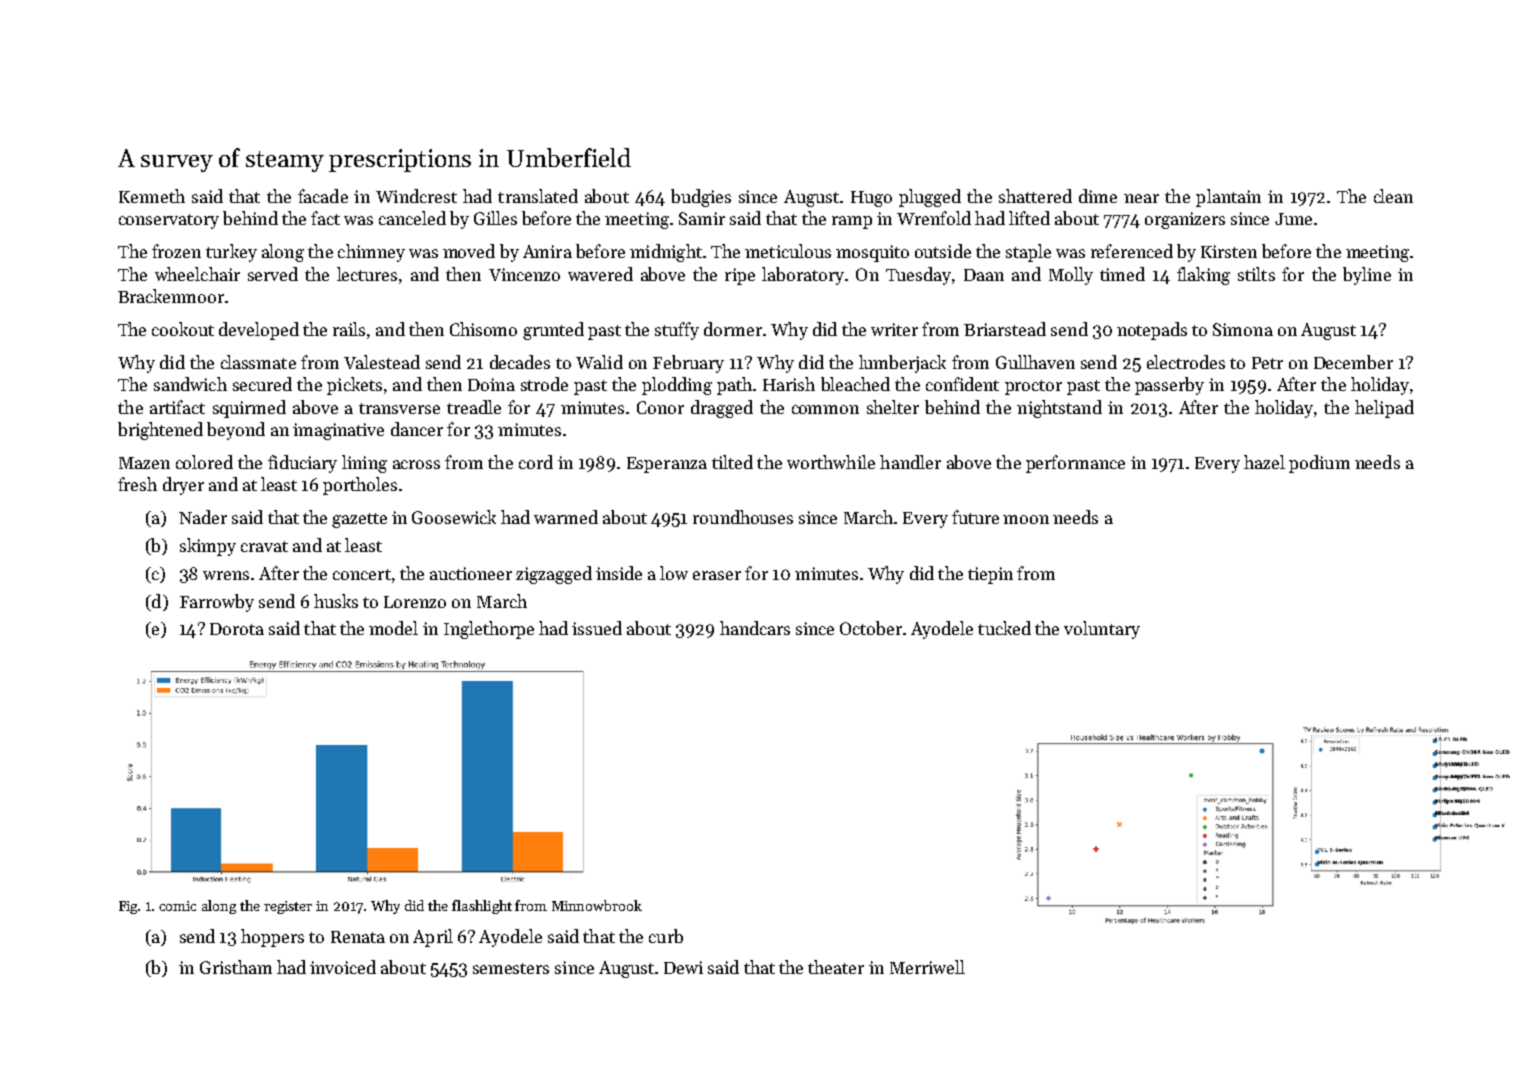 The width and height of the image is (1532, 1083). Describe the element at coordinates (323, 196) in the image. I see `facade` at that location.
